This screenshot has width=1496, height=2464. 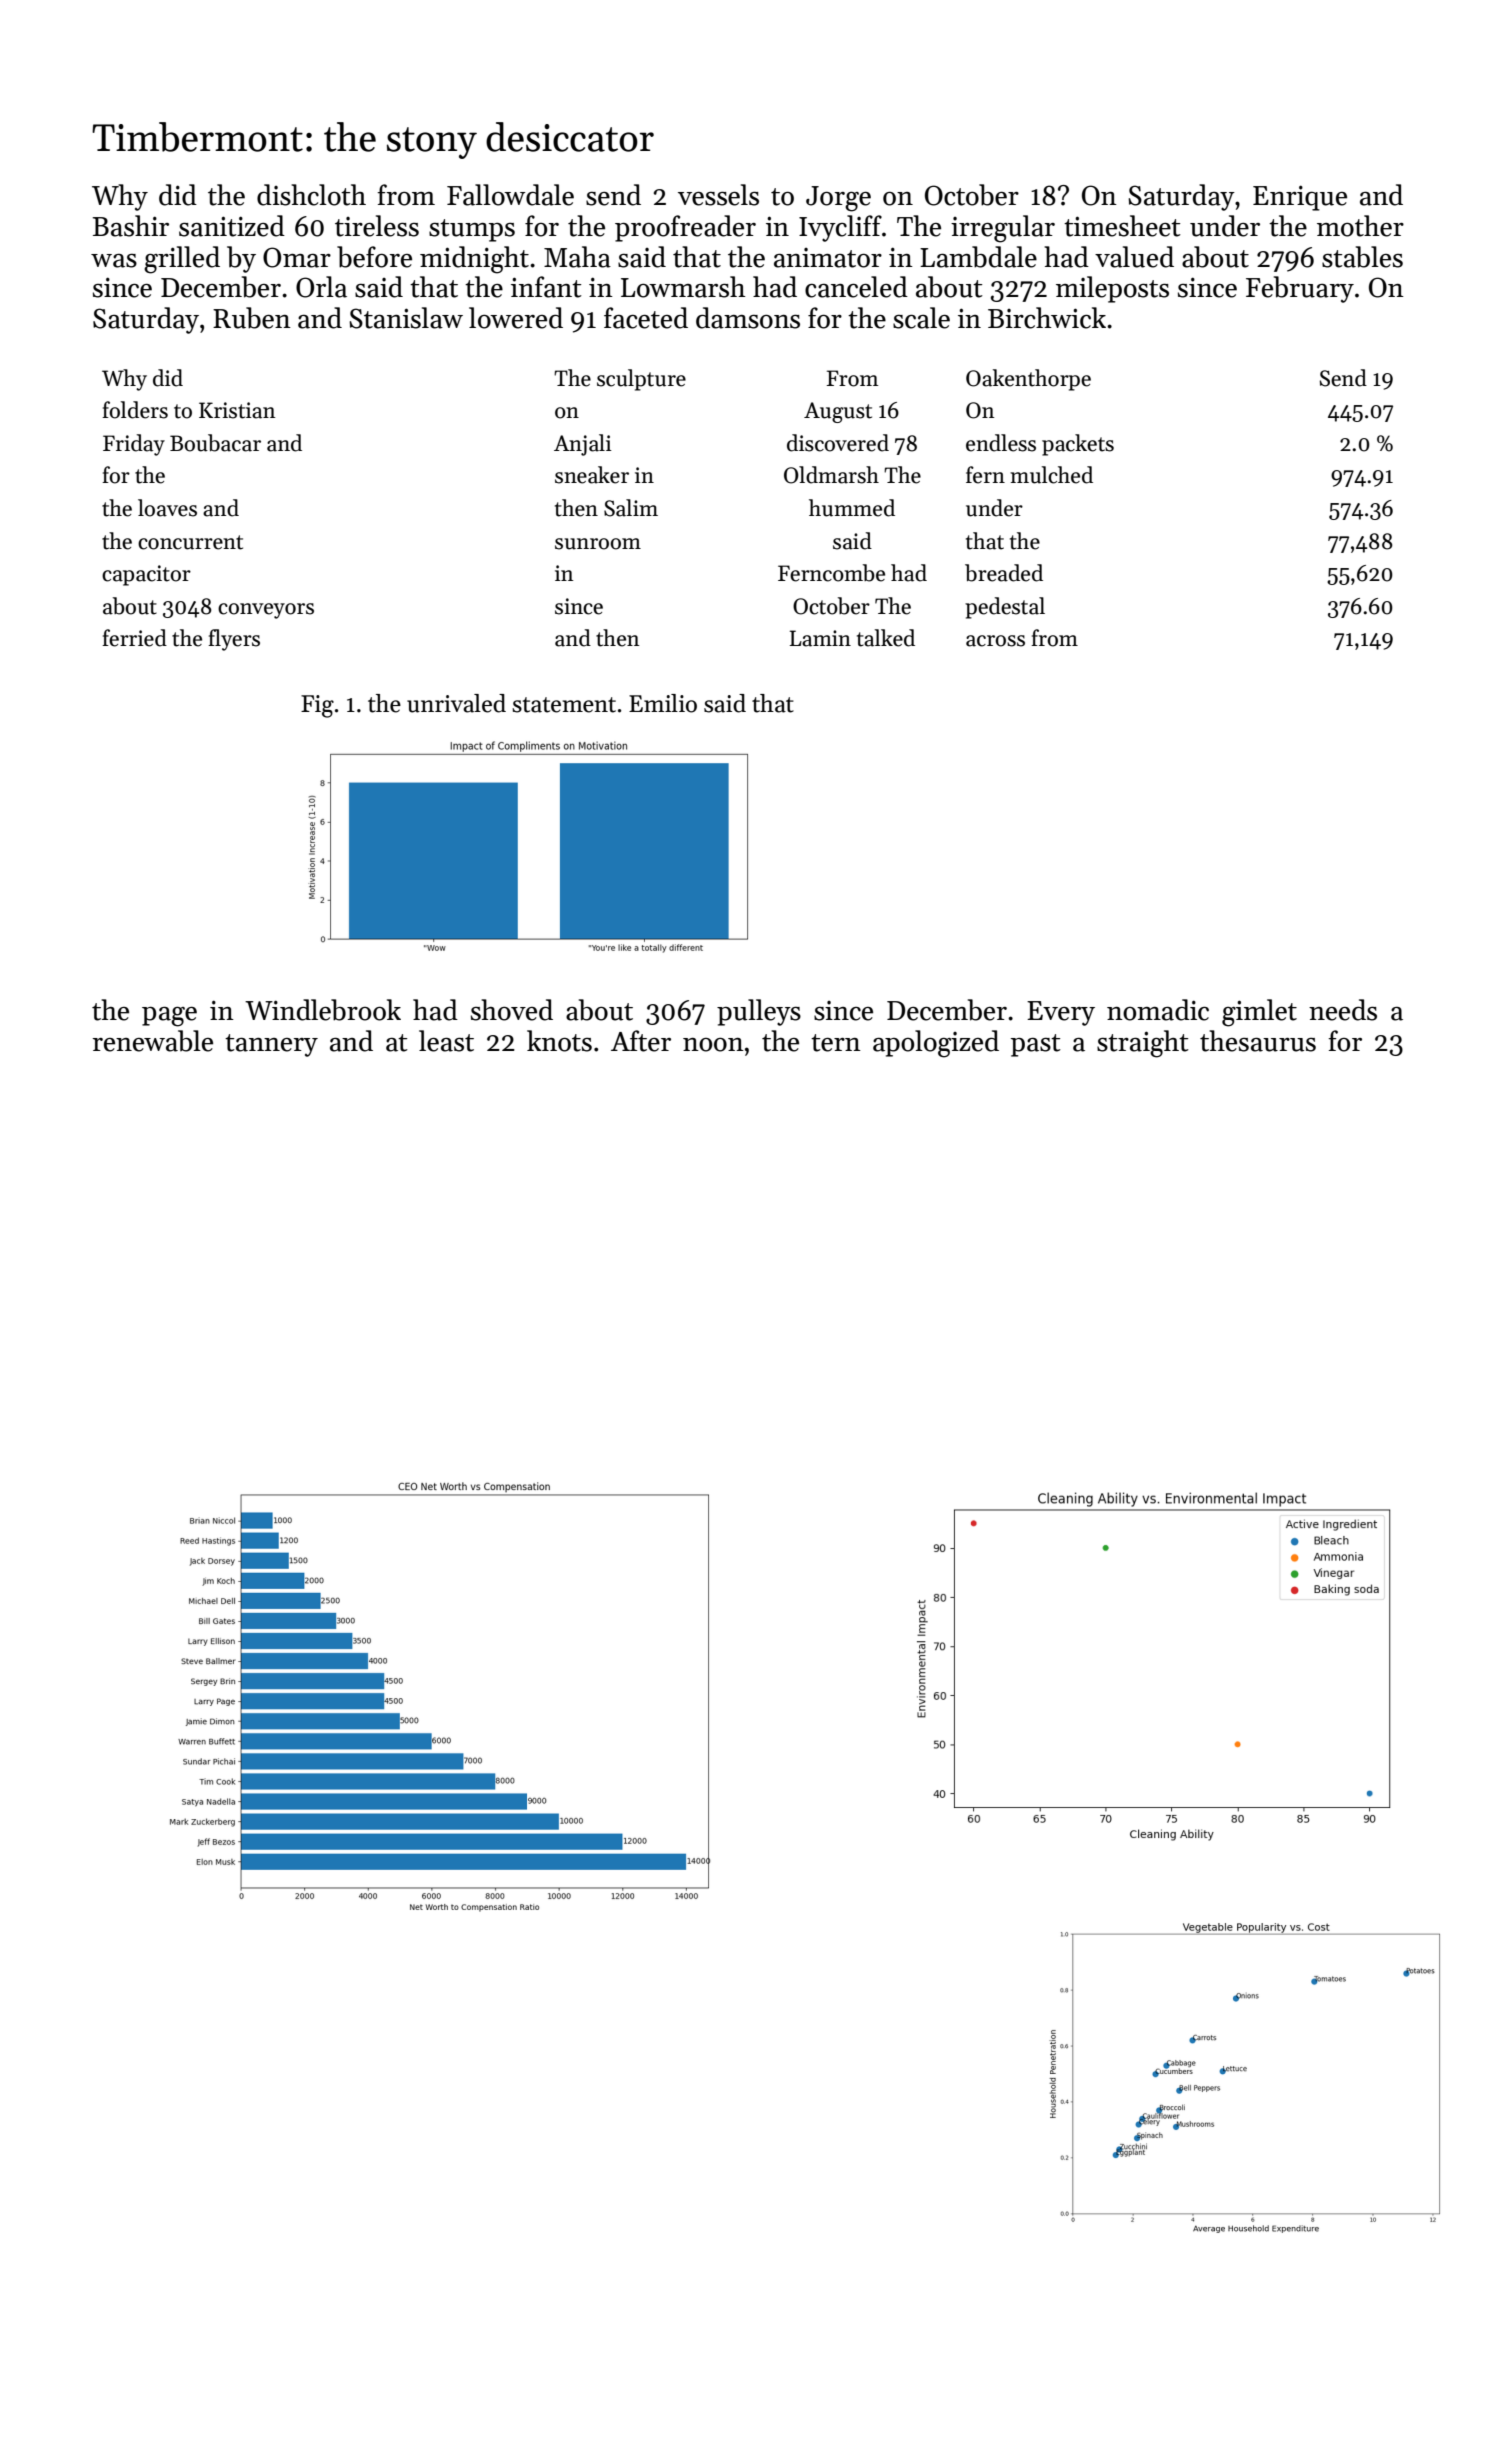 What do you see at coordinates (759, 1012) in the screenshot?
I see `pulleys` at bounding box center [759, 1012].
